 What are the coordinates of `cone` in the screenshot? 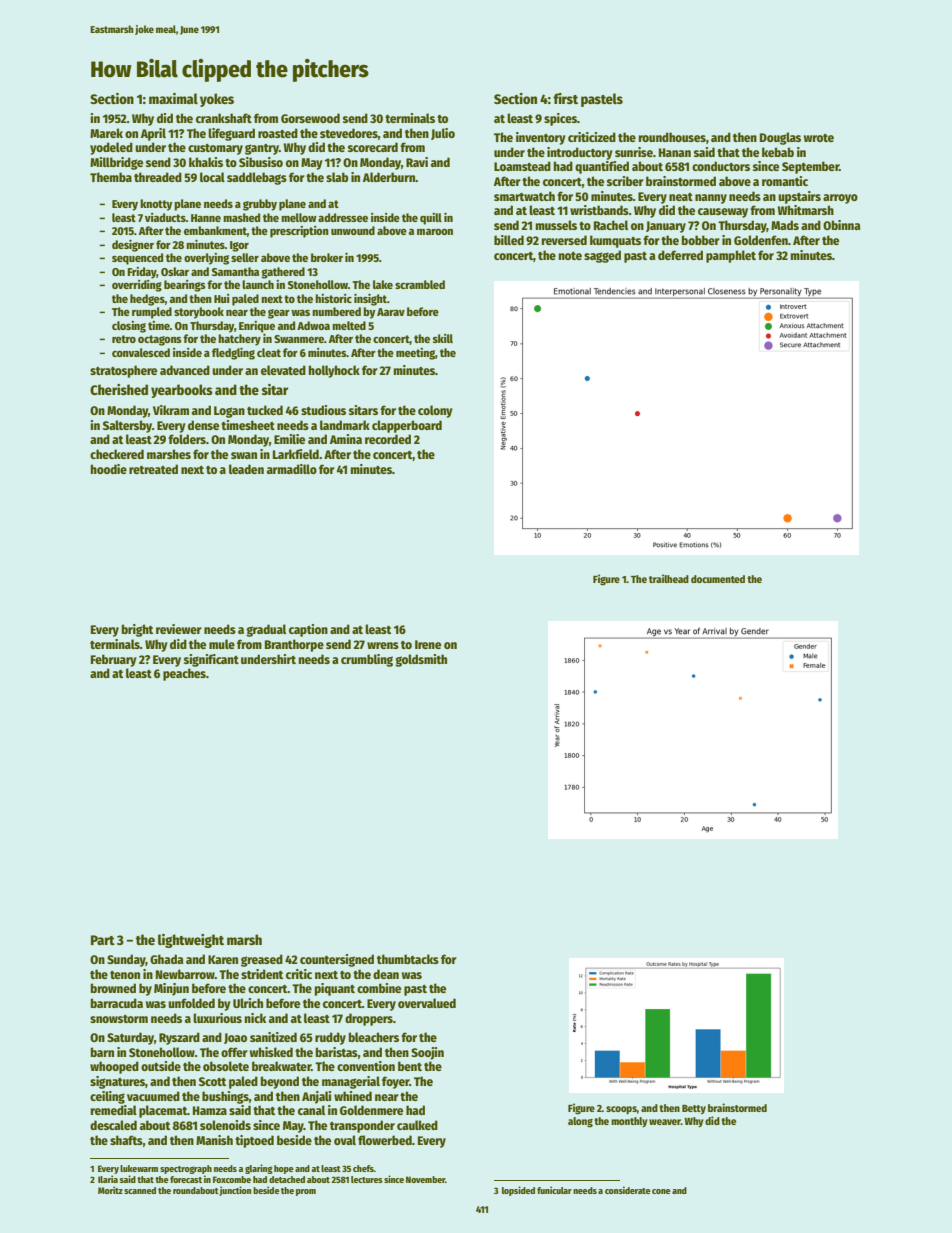 It's located at (661, 1191).
